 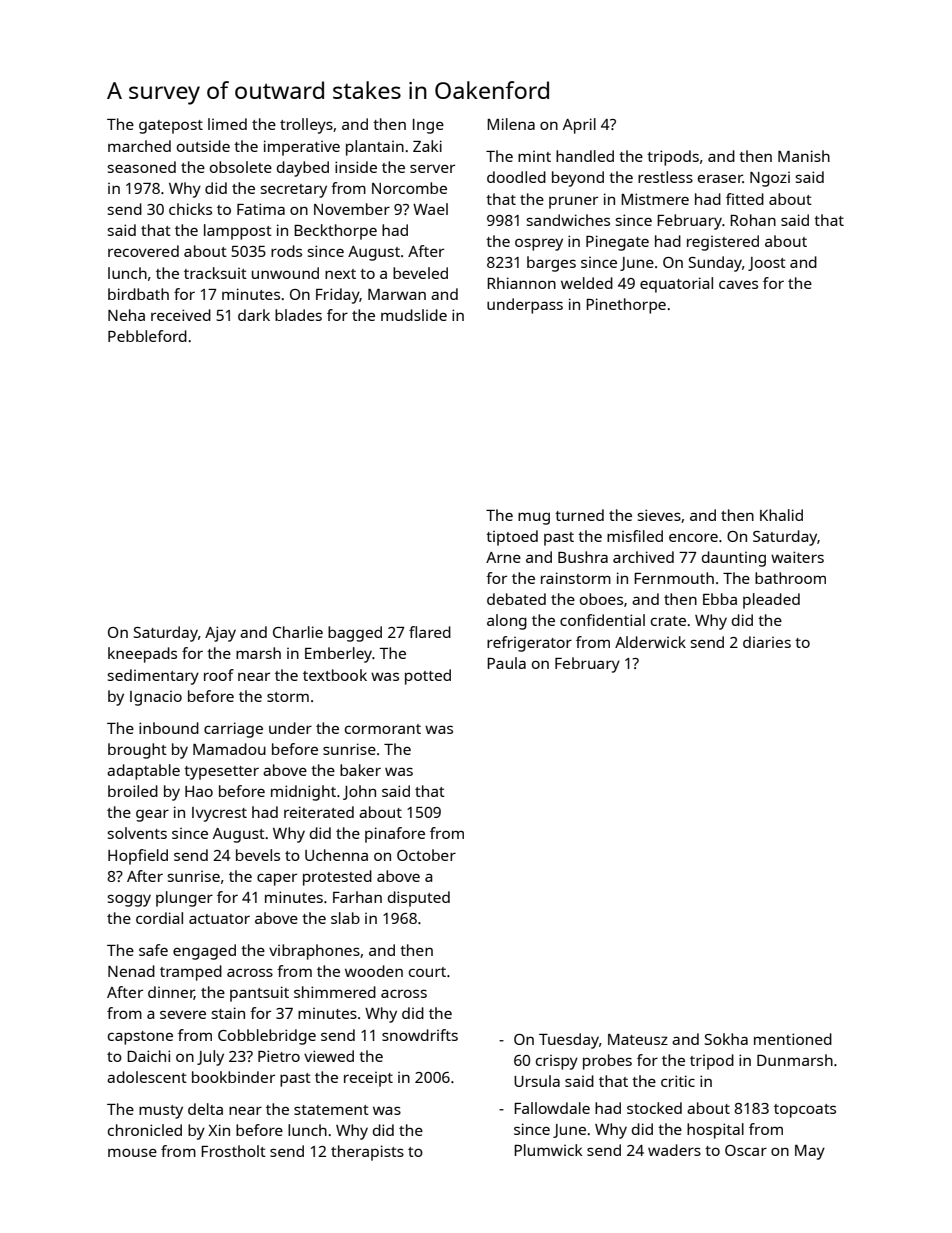 What do you see at coordinates (548, 1150) in the page?
I see `Plumwick` at bounding box center [548, 1150].
